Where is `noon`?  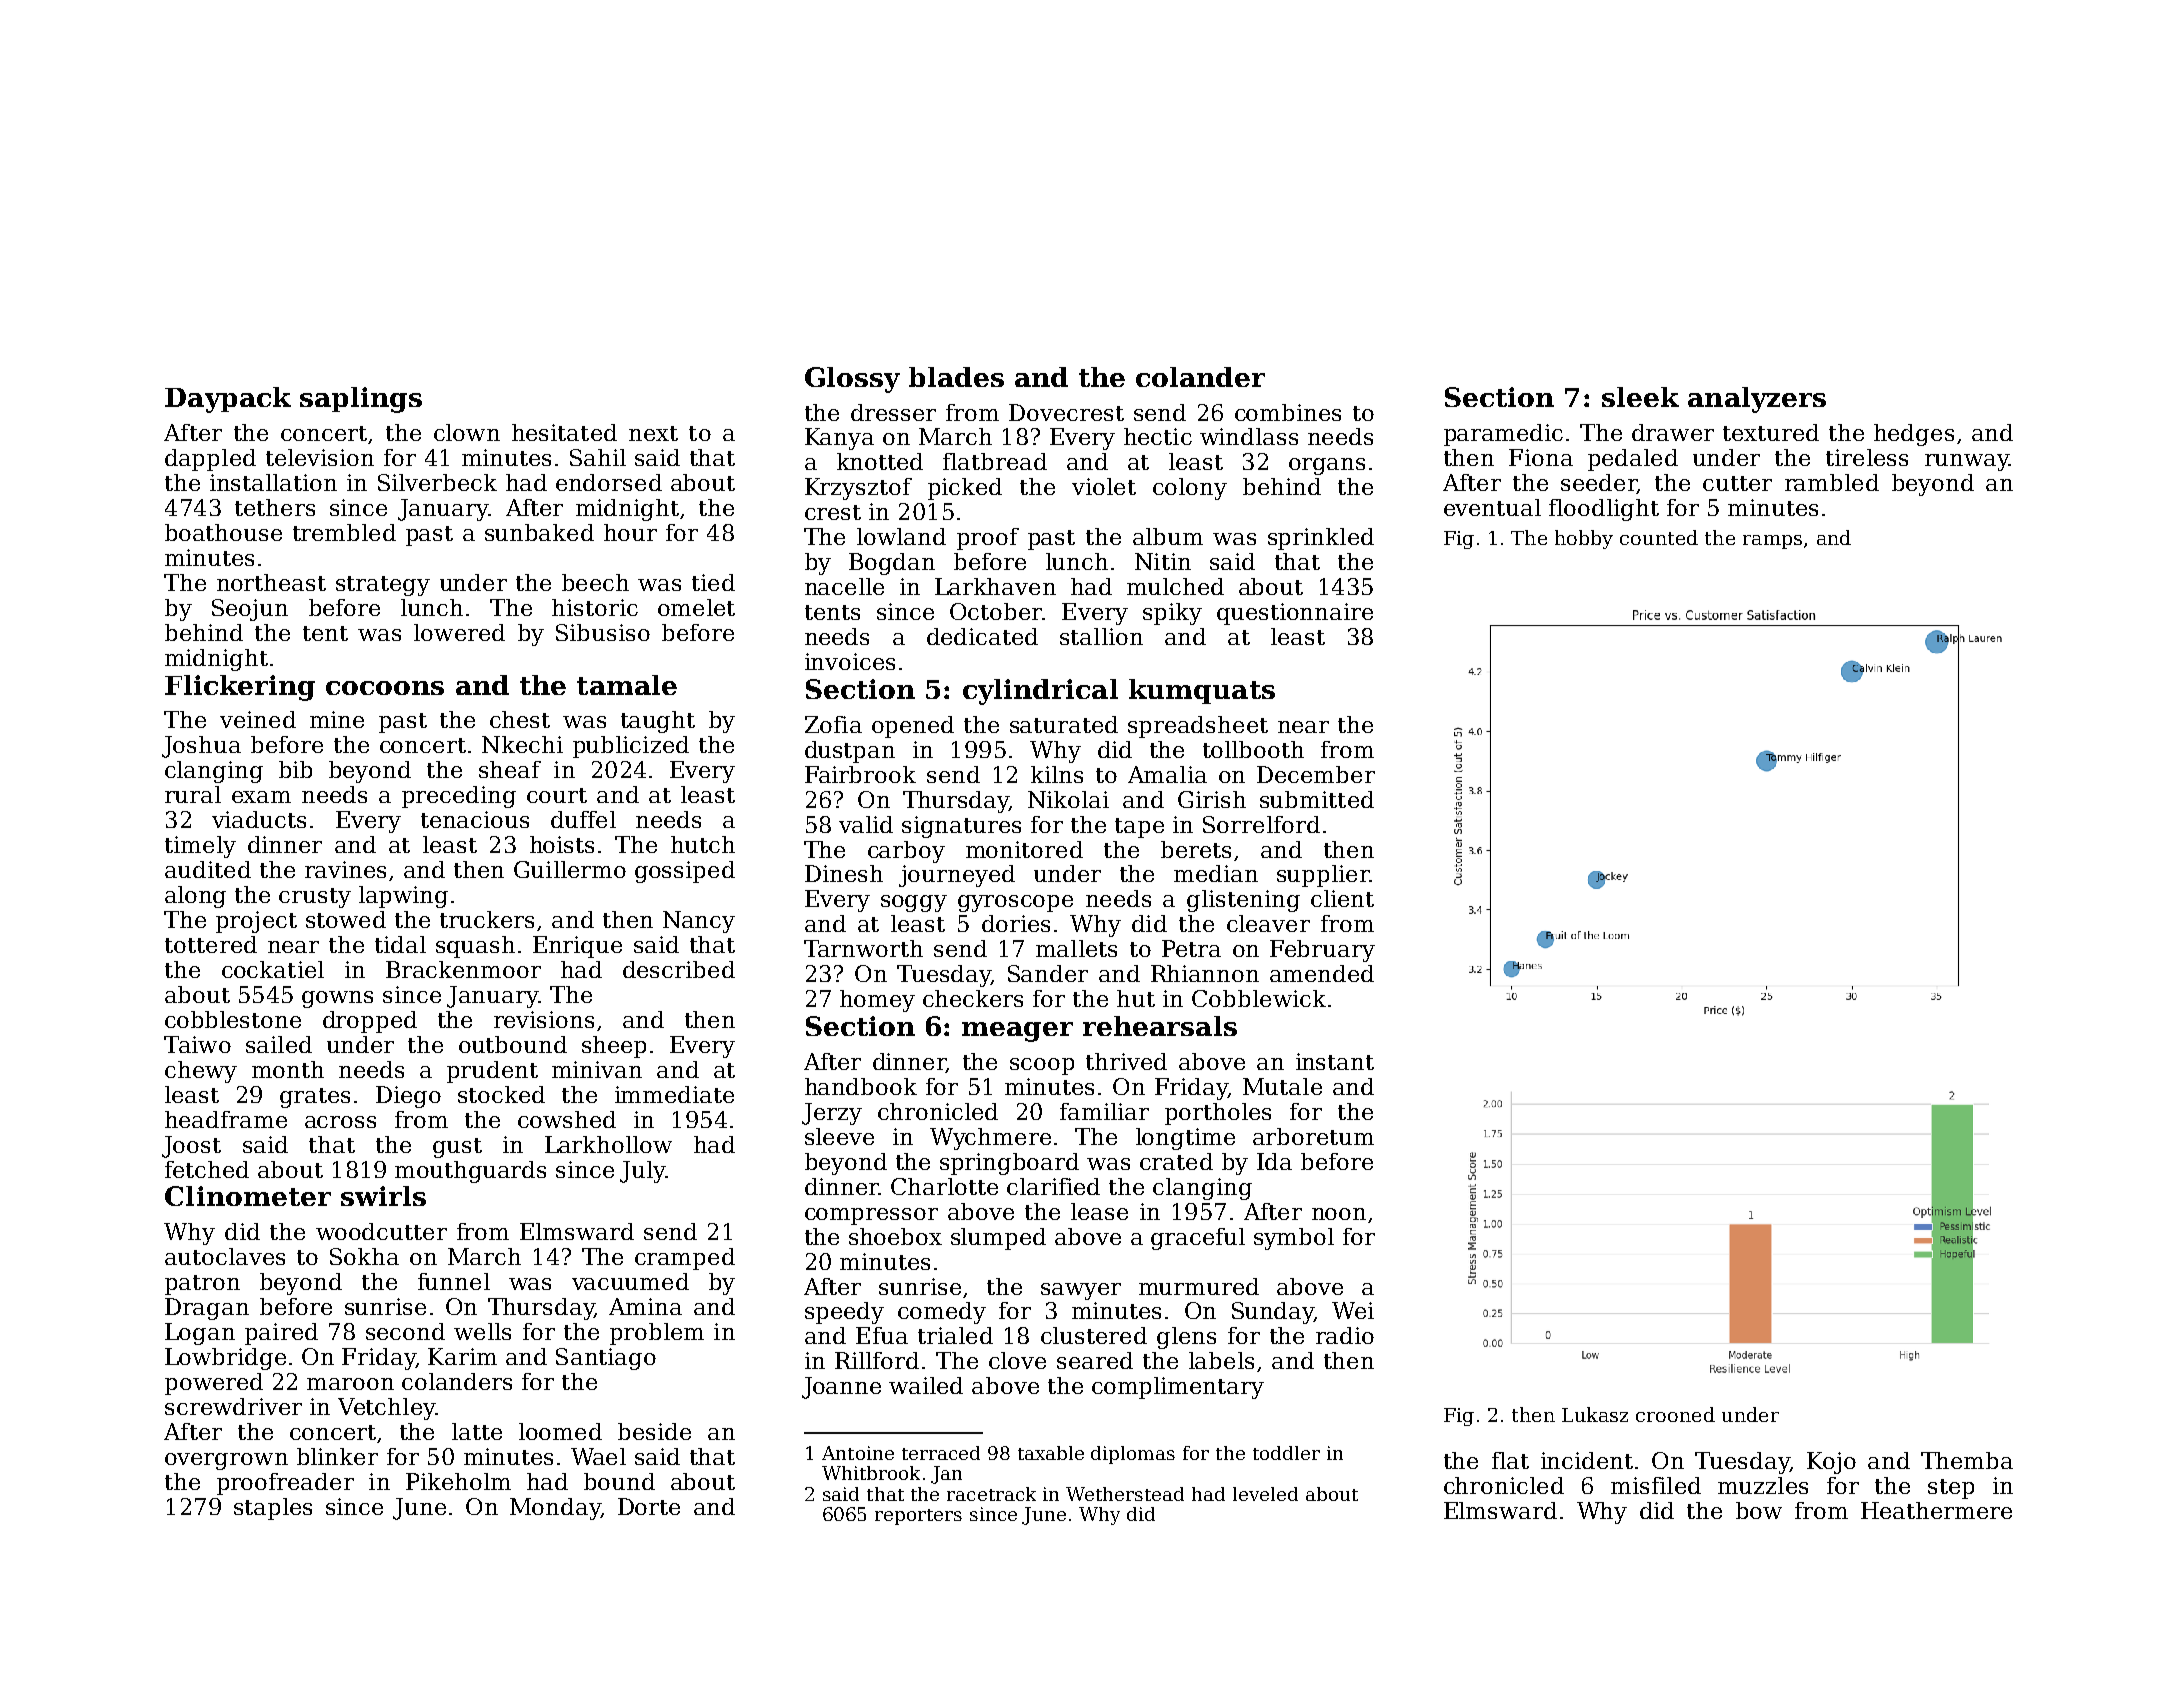
noon is located at coordinates (1339, 1214).
